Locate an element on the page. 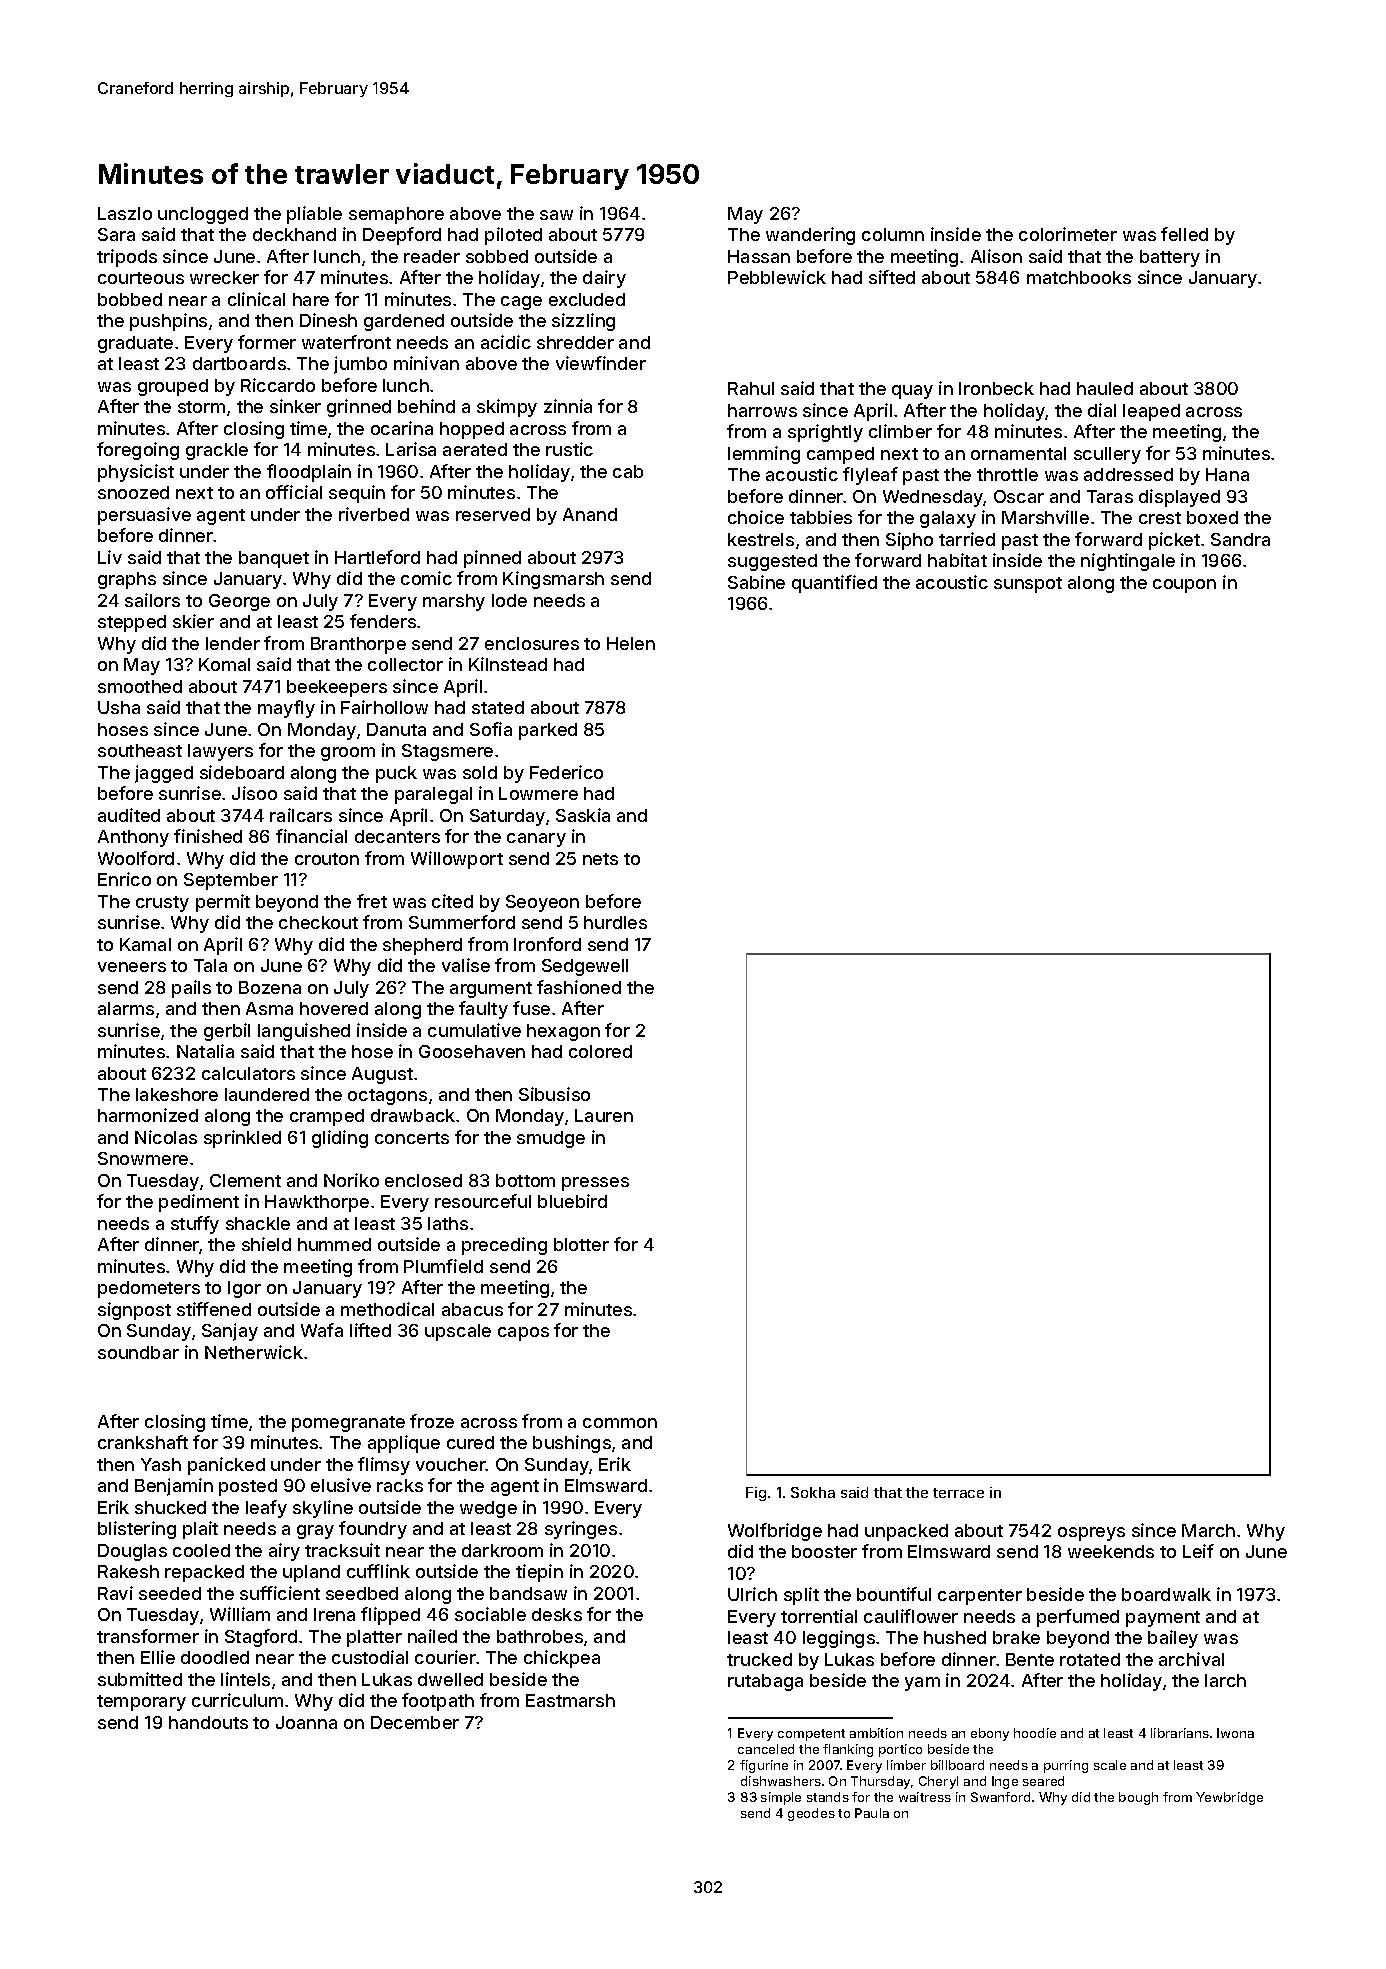 This image has height=1969, width=1386. hurdles is located at coordinates (615, 922).
